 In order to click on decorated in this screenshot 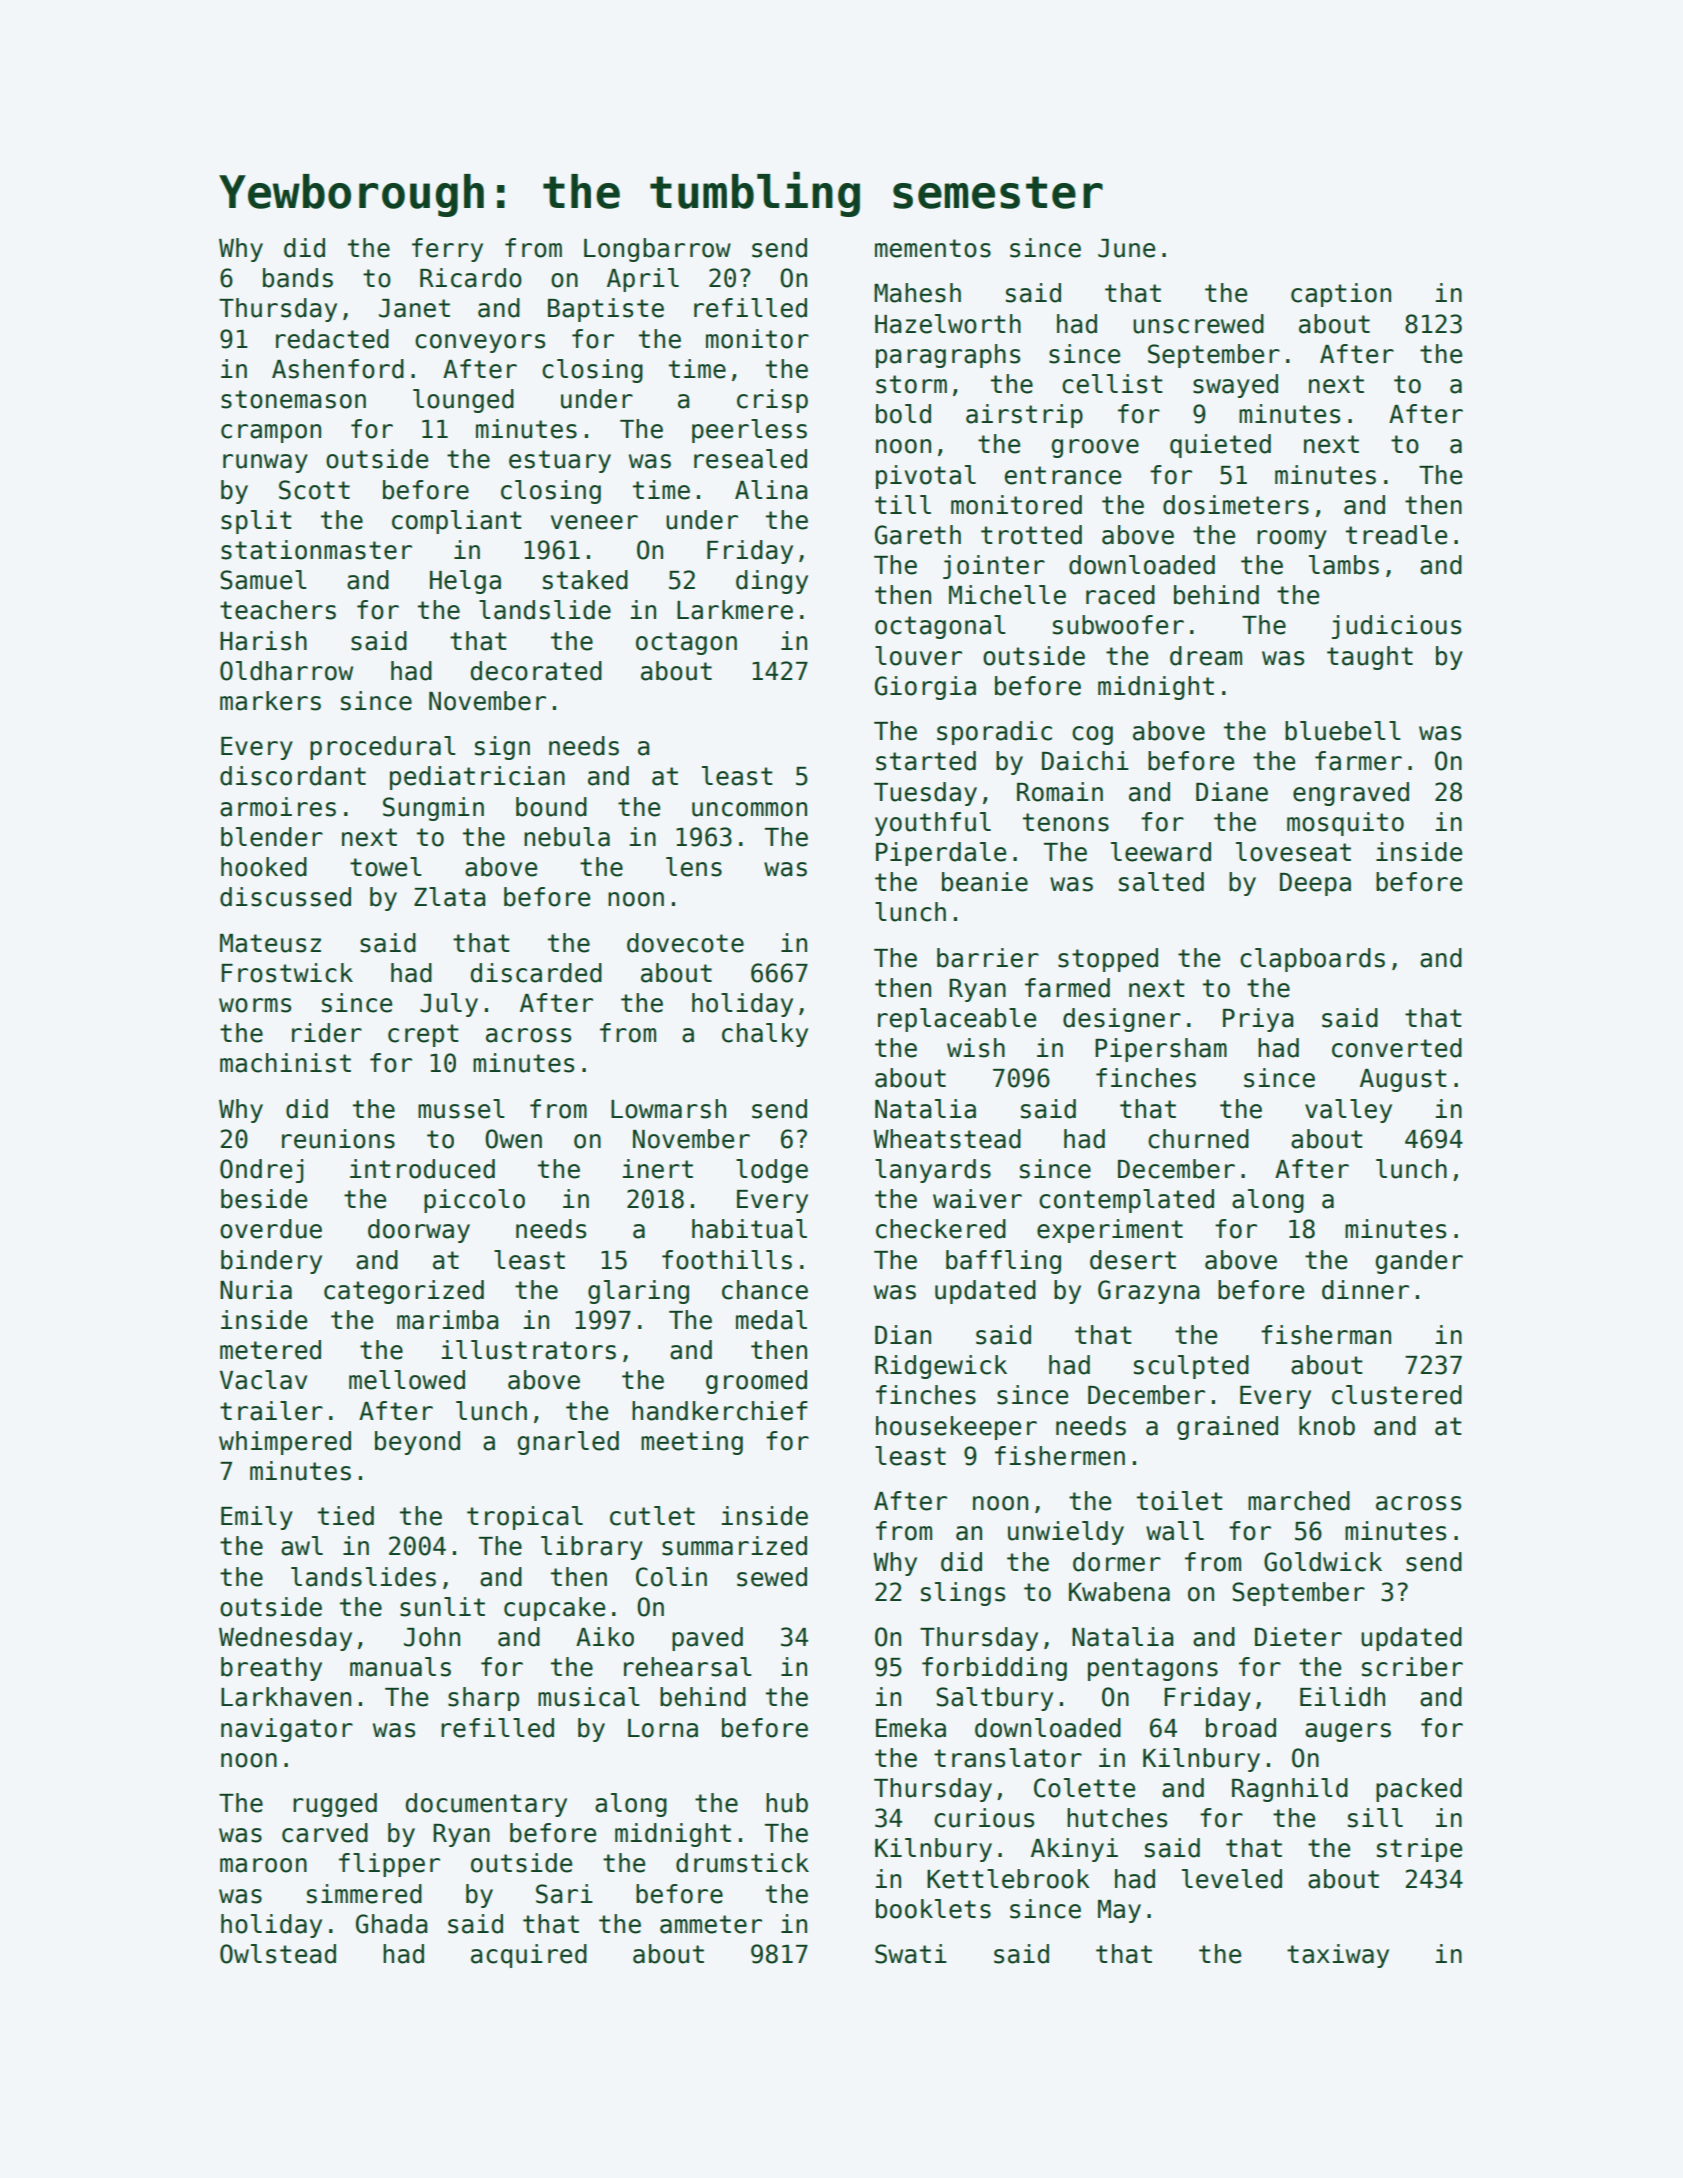, I will do `click(536, 671)`.
